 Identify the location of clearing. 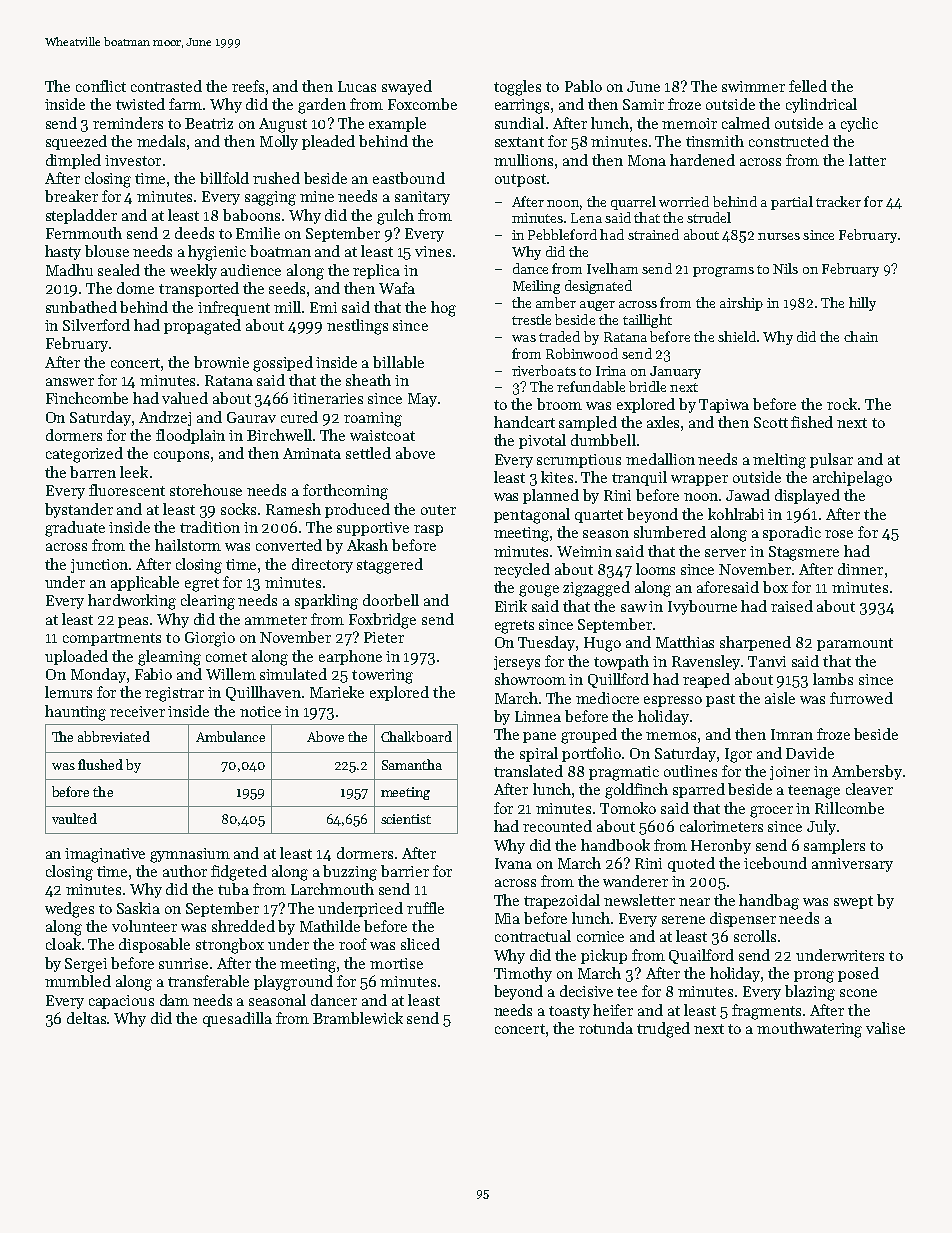
(208, 602).
